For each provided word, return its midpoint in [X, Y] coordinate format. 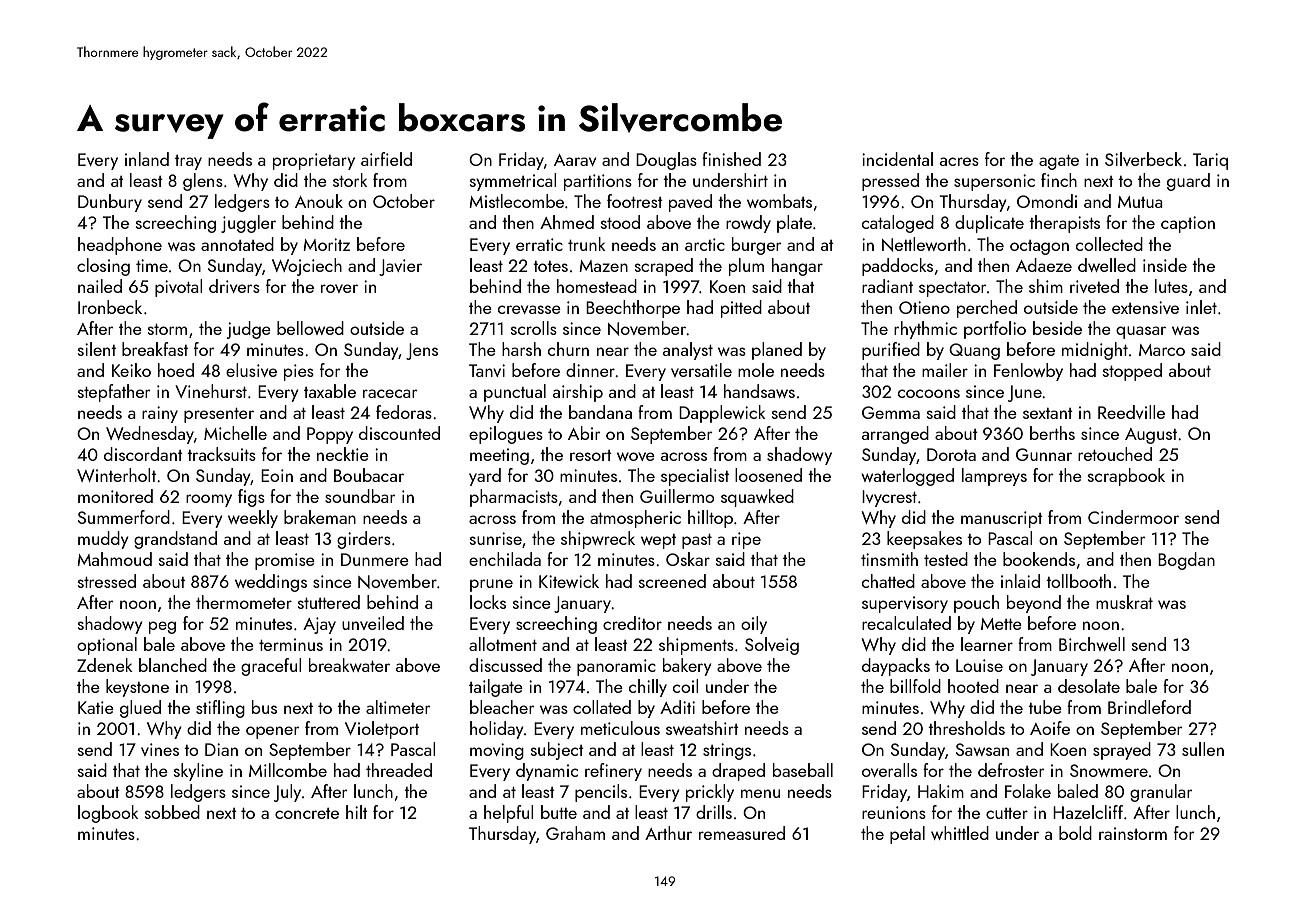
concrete [307, 813]
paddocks [897, 267]
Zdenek [105, 665]
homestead [597, 286]
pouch [976, 604]
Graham [575, 833]
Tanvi [487, 370]
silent [97, 349]
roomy [209, 500]
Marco [1162, 350]
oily [754, 625]
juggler [248, 224]
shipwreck [598, 540]
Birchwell [1092, 644]
